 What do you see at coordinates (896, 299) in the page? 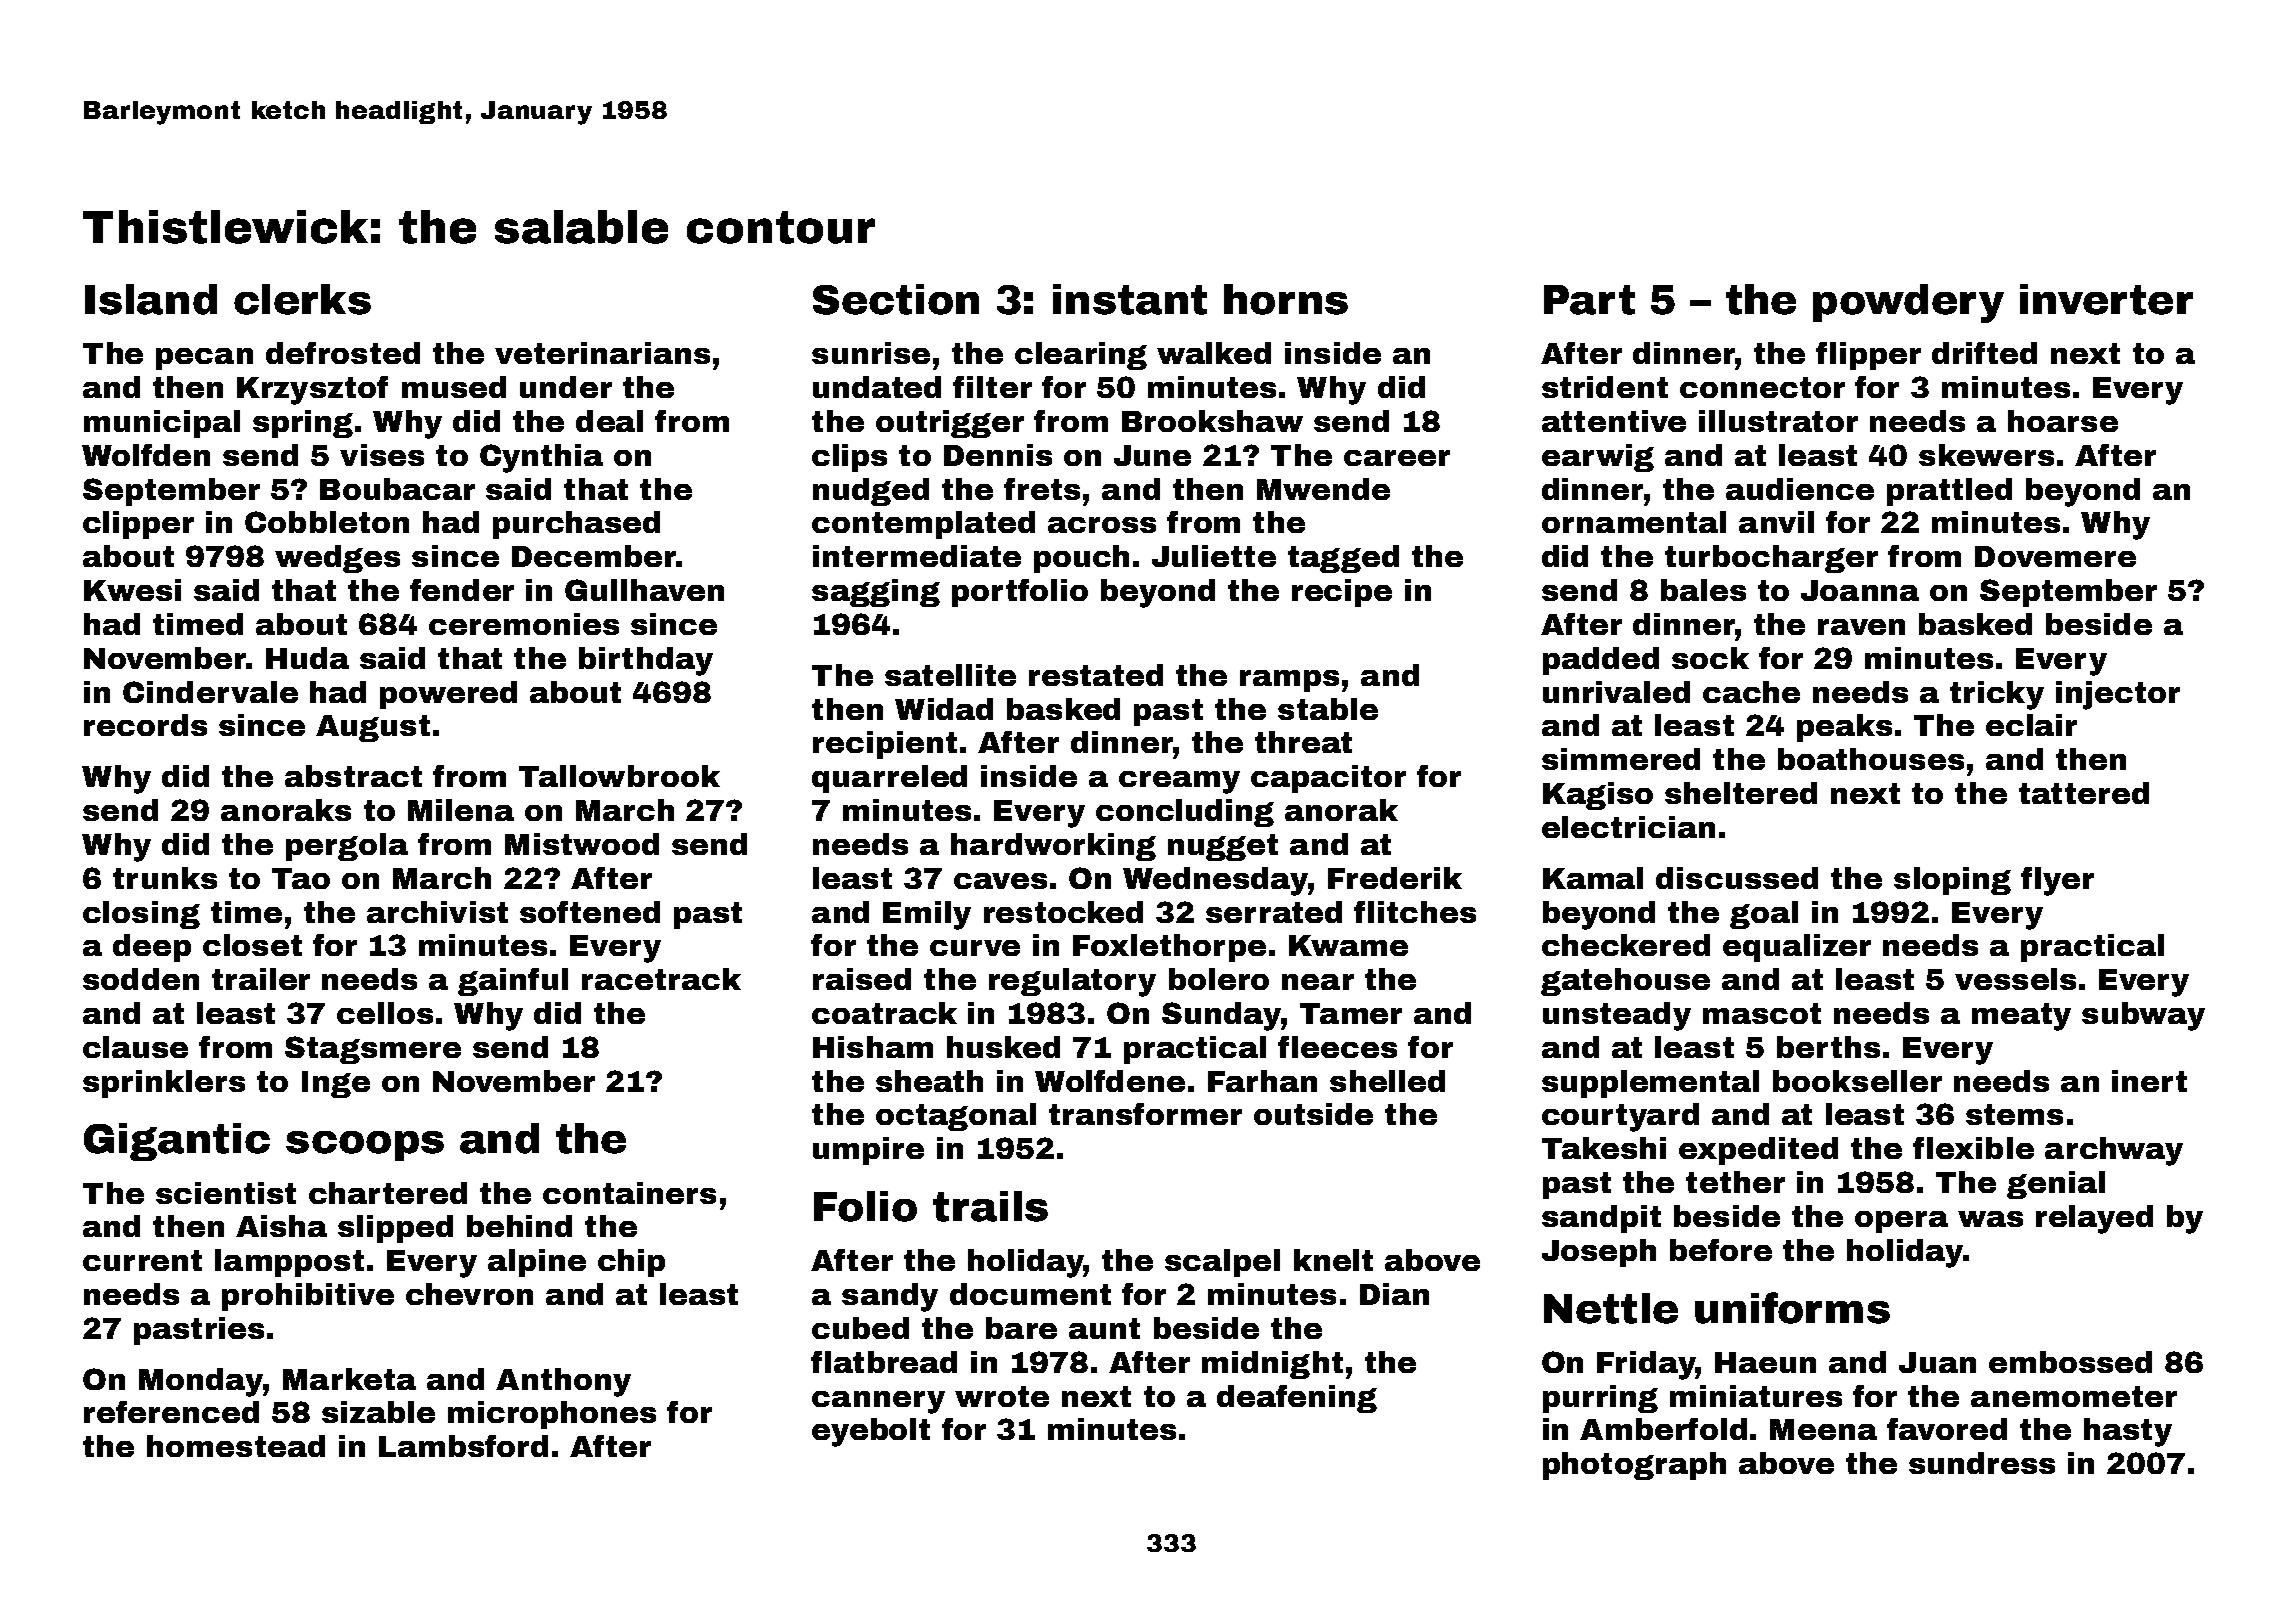
I see `Section` at bounding box center [896, 299].
